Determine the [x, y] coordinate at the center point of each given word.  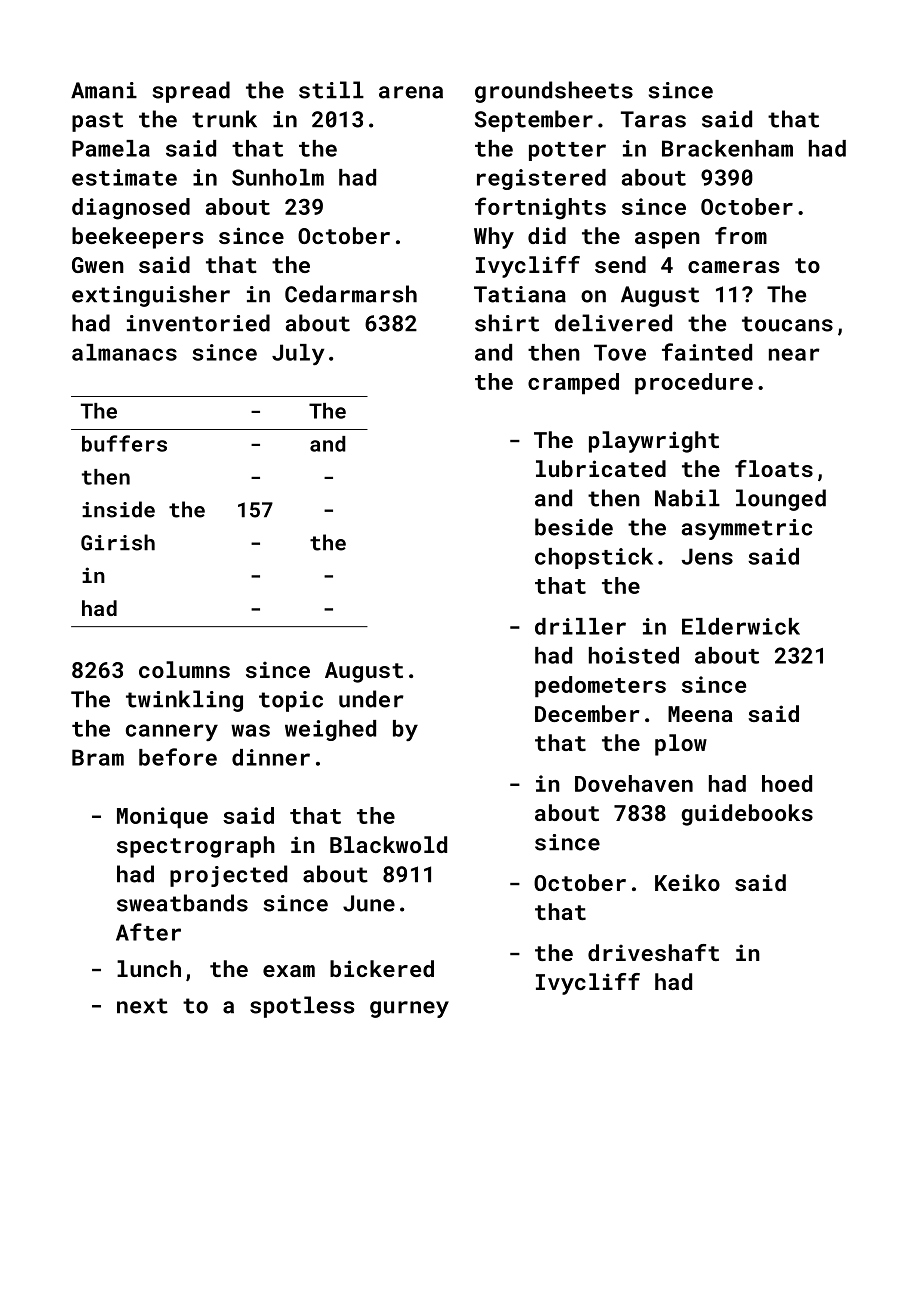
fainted [707, 352]
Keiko [687, 882]
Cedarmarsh [351, 294]
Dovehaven [634, 783]
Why [494, 238]
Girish [118, 542]
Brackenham [727, 148]
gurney [409, 1009]
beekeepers [137, 238]
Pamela [111, 148]
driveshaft [653, 952]
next [142, 1006]
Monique [162, 818]
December [587, 713]
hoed [787, 783]
